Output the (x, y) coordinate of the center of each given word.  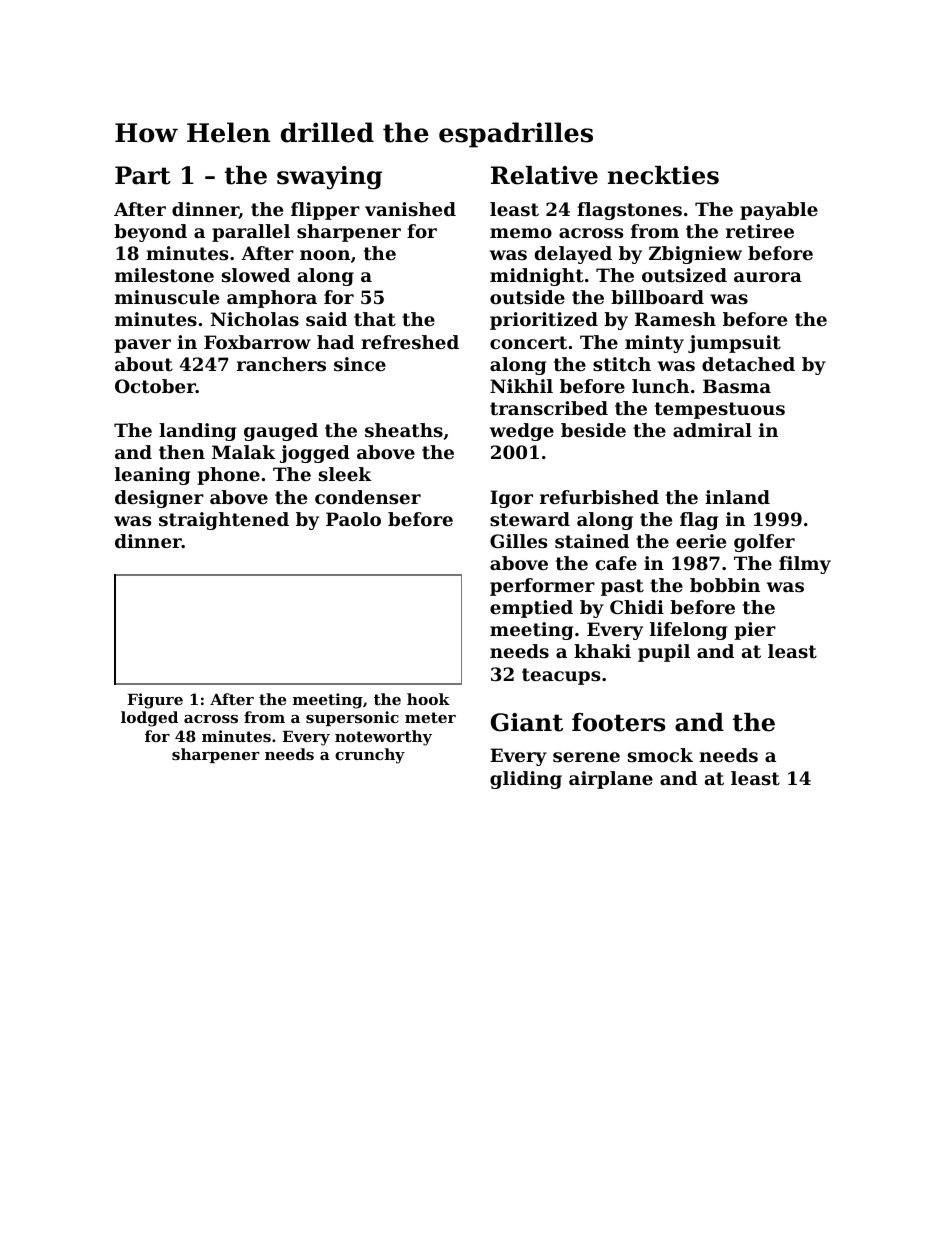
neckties (663, 175)
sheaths (404, 430)
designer (159, 499)
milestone (164, 275)
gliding (526, 780)
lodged (149, 719)
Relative (544, 175)
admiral (712, 430)
